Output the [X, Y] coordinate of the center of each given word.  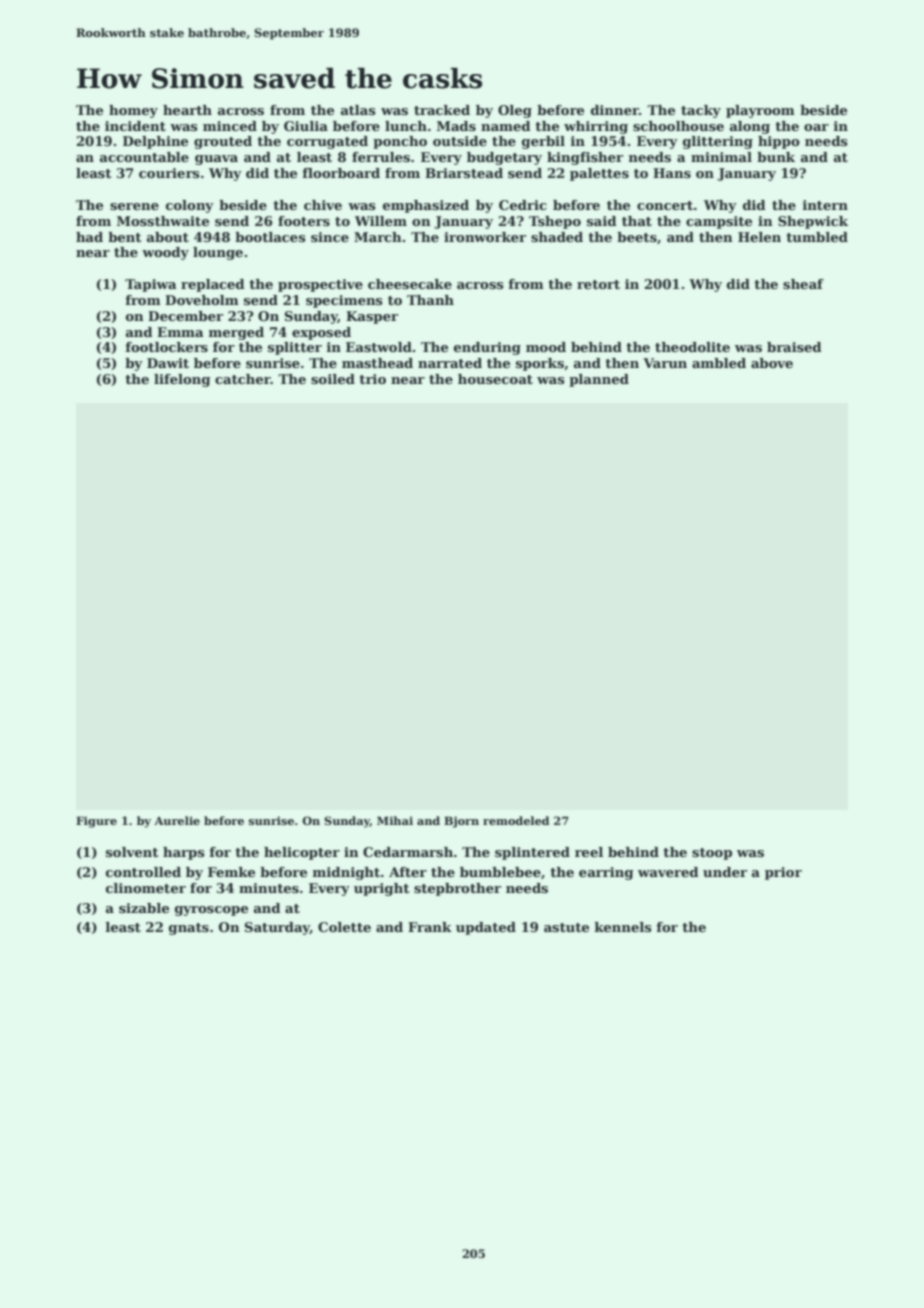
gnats [189, 929]
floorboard [341, 173]
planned [599, 380]
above [772, 363]
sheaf [803, 284]
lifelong [182, 380]
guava [216, 160]
